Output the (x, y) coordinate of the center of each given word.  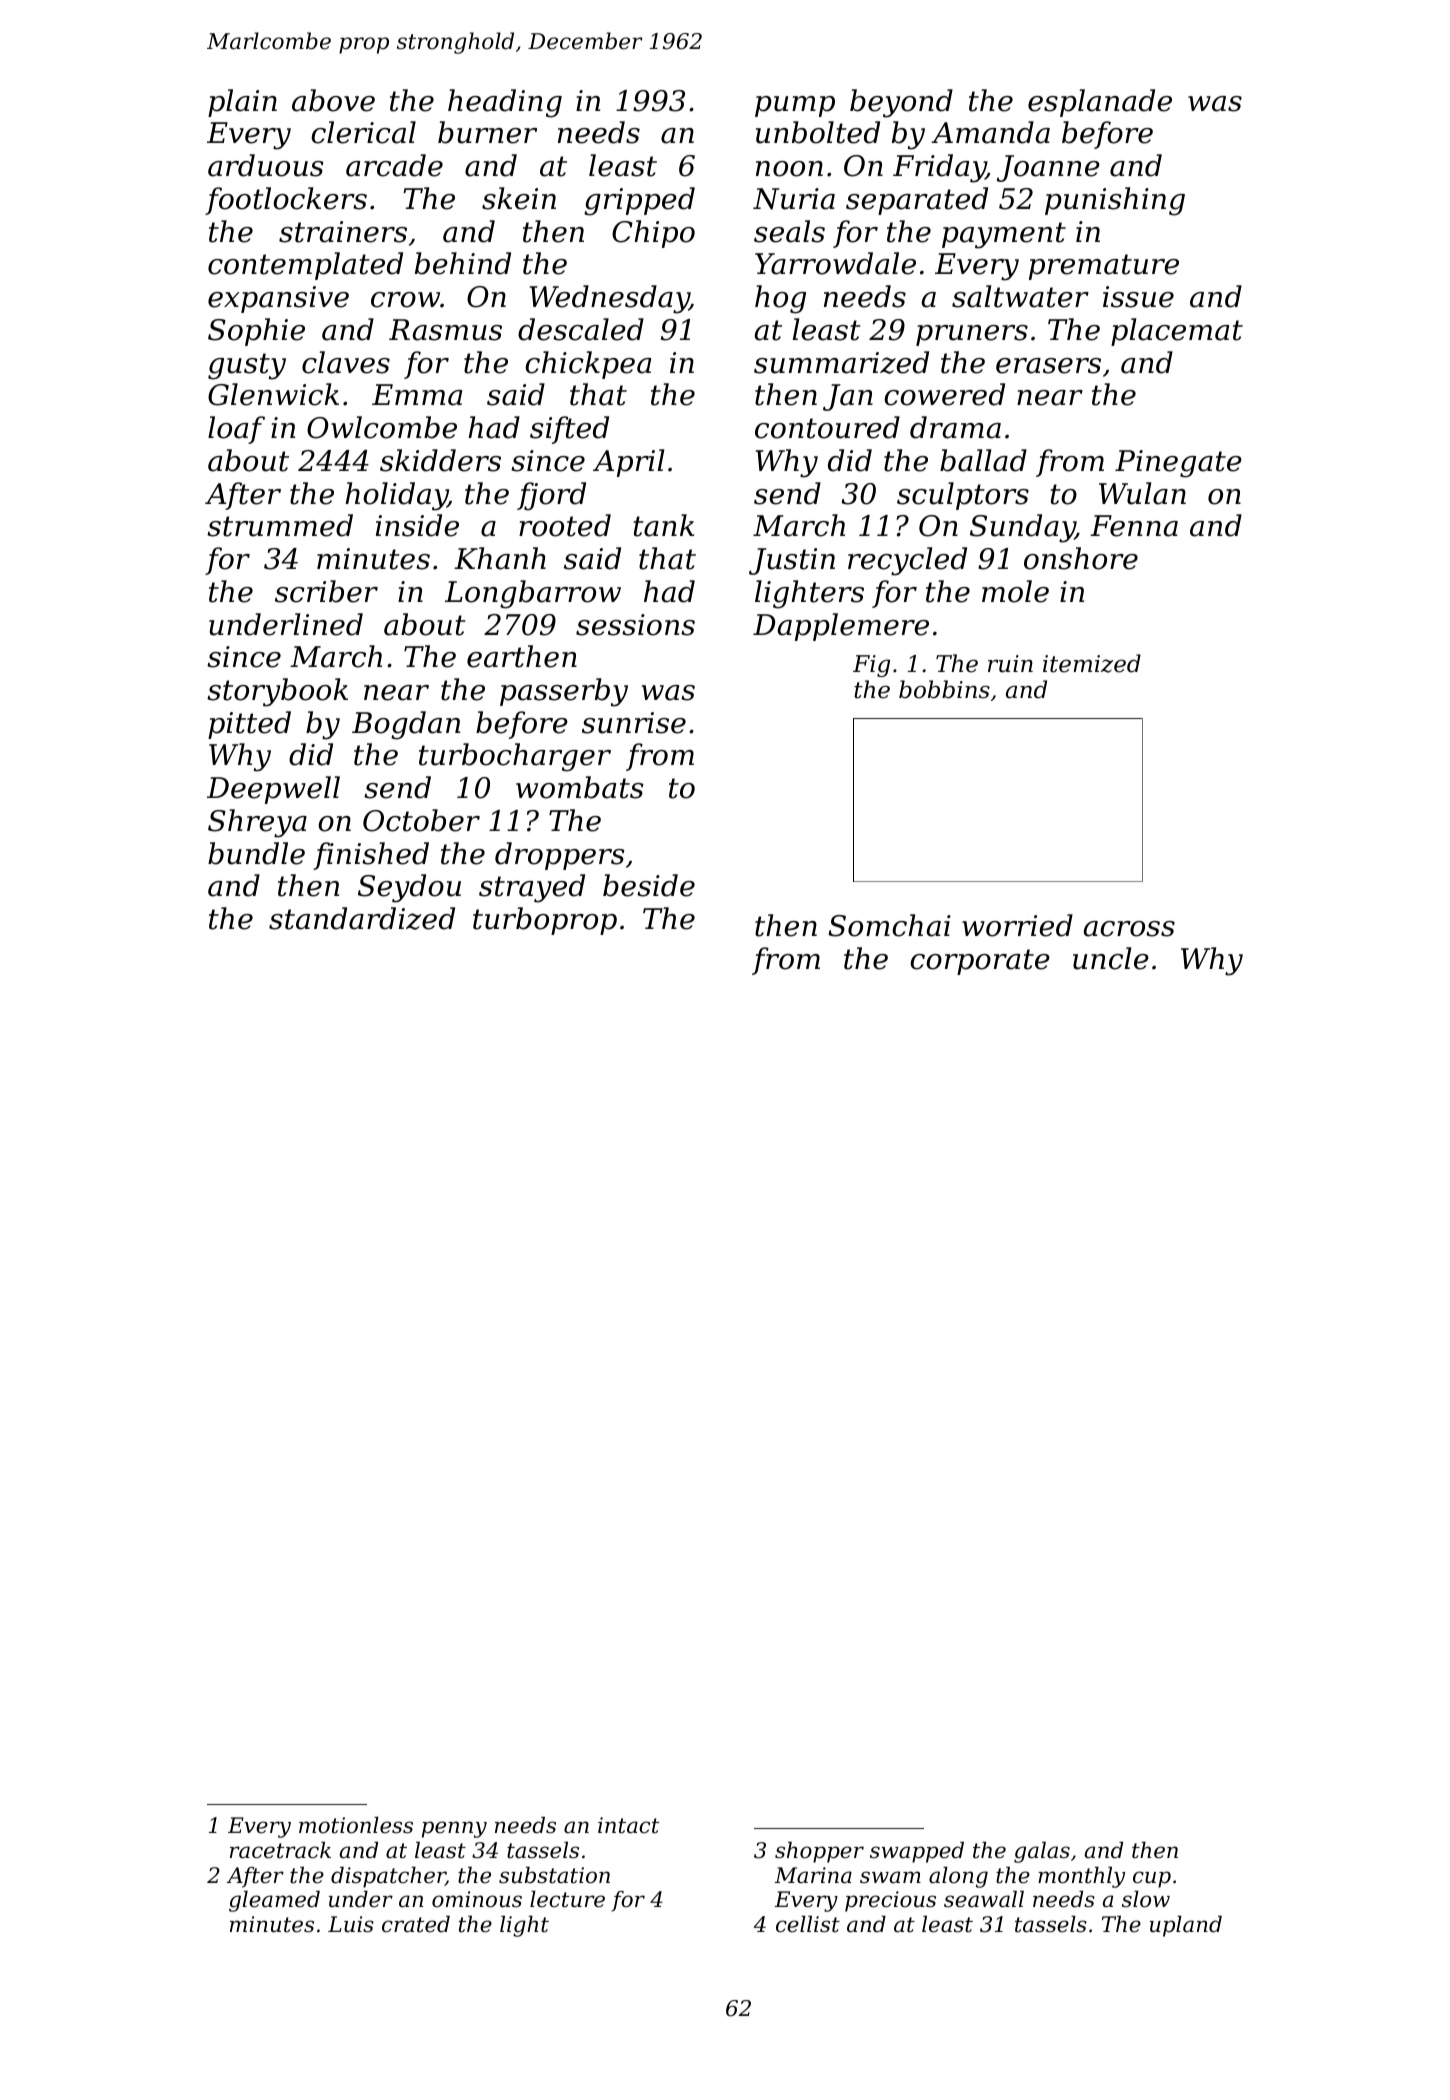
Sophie (256, 332)
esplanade (1100, 103)
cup (1152, 1879)
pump (795, 106)
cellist (808, 1924)
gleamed (274, 1901)
